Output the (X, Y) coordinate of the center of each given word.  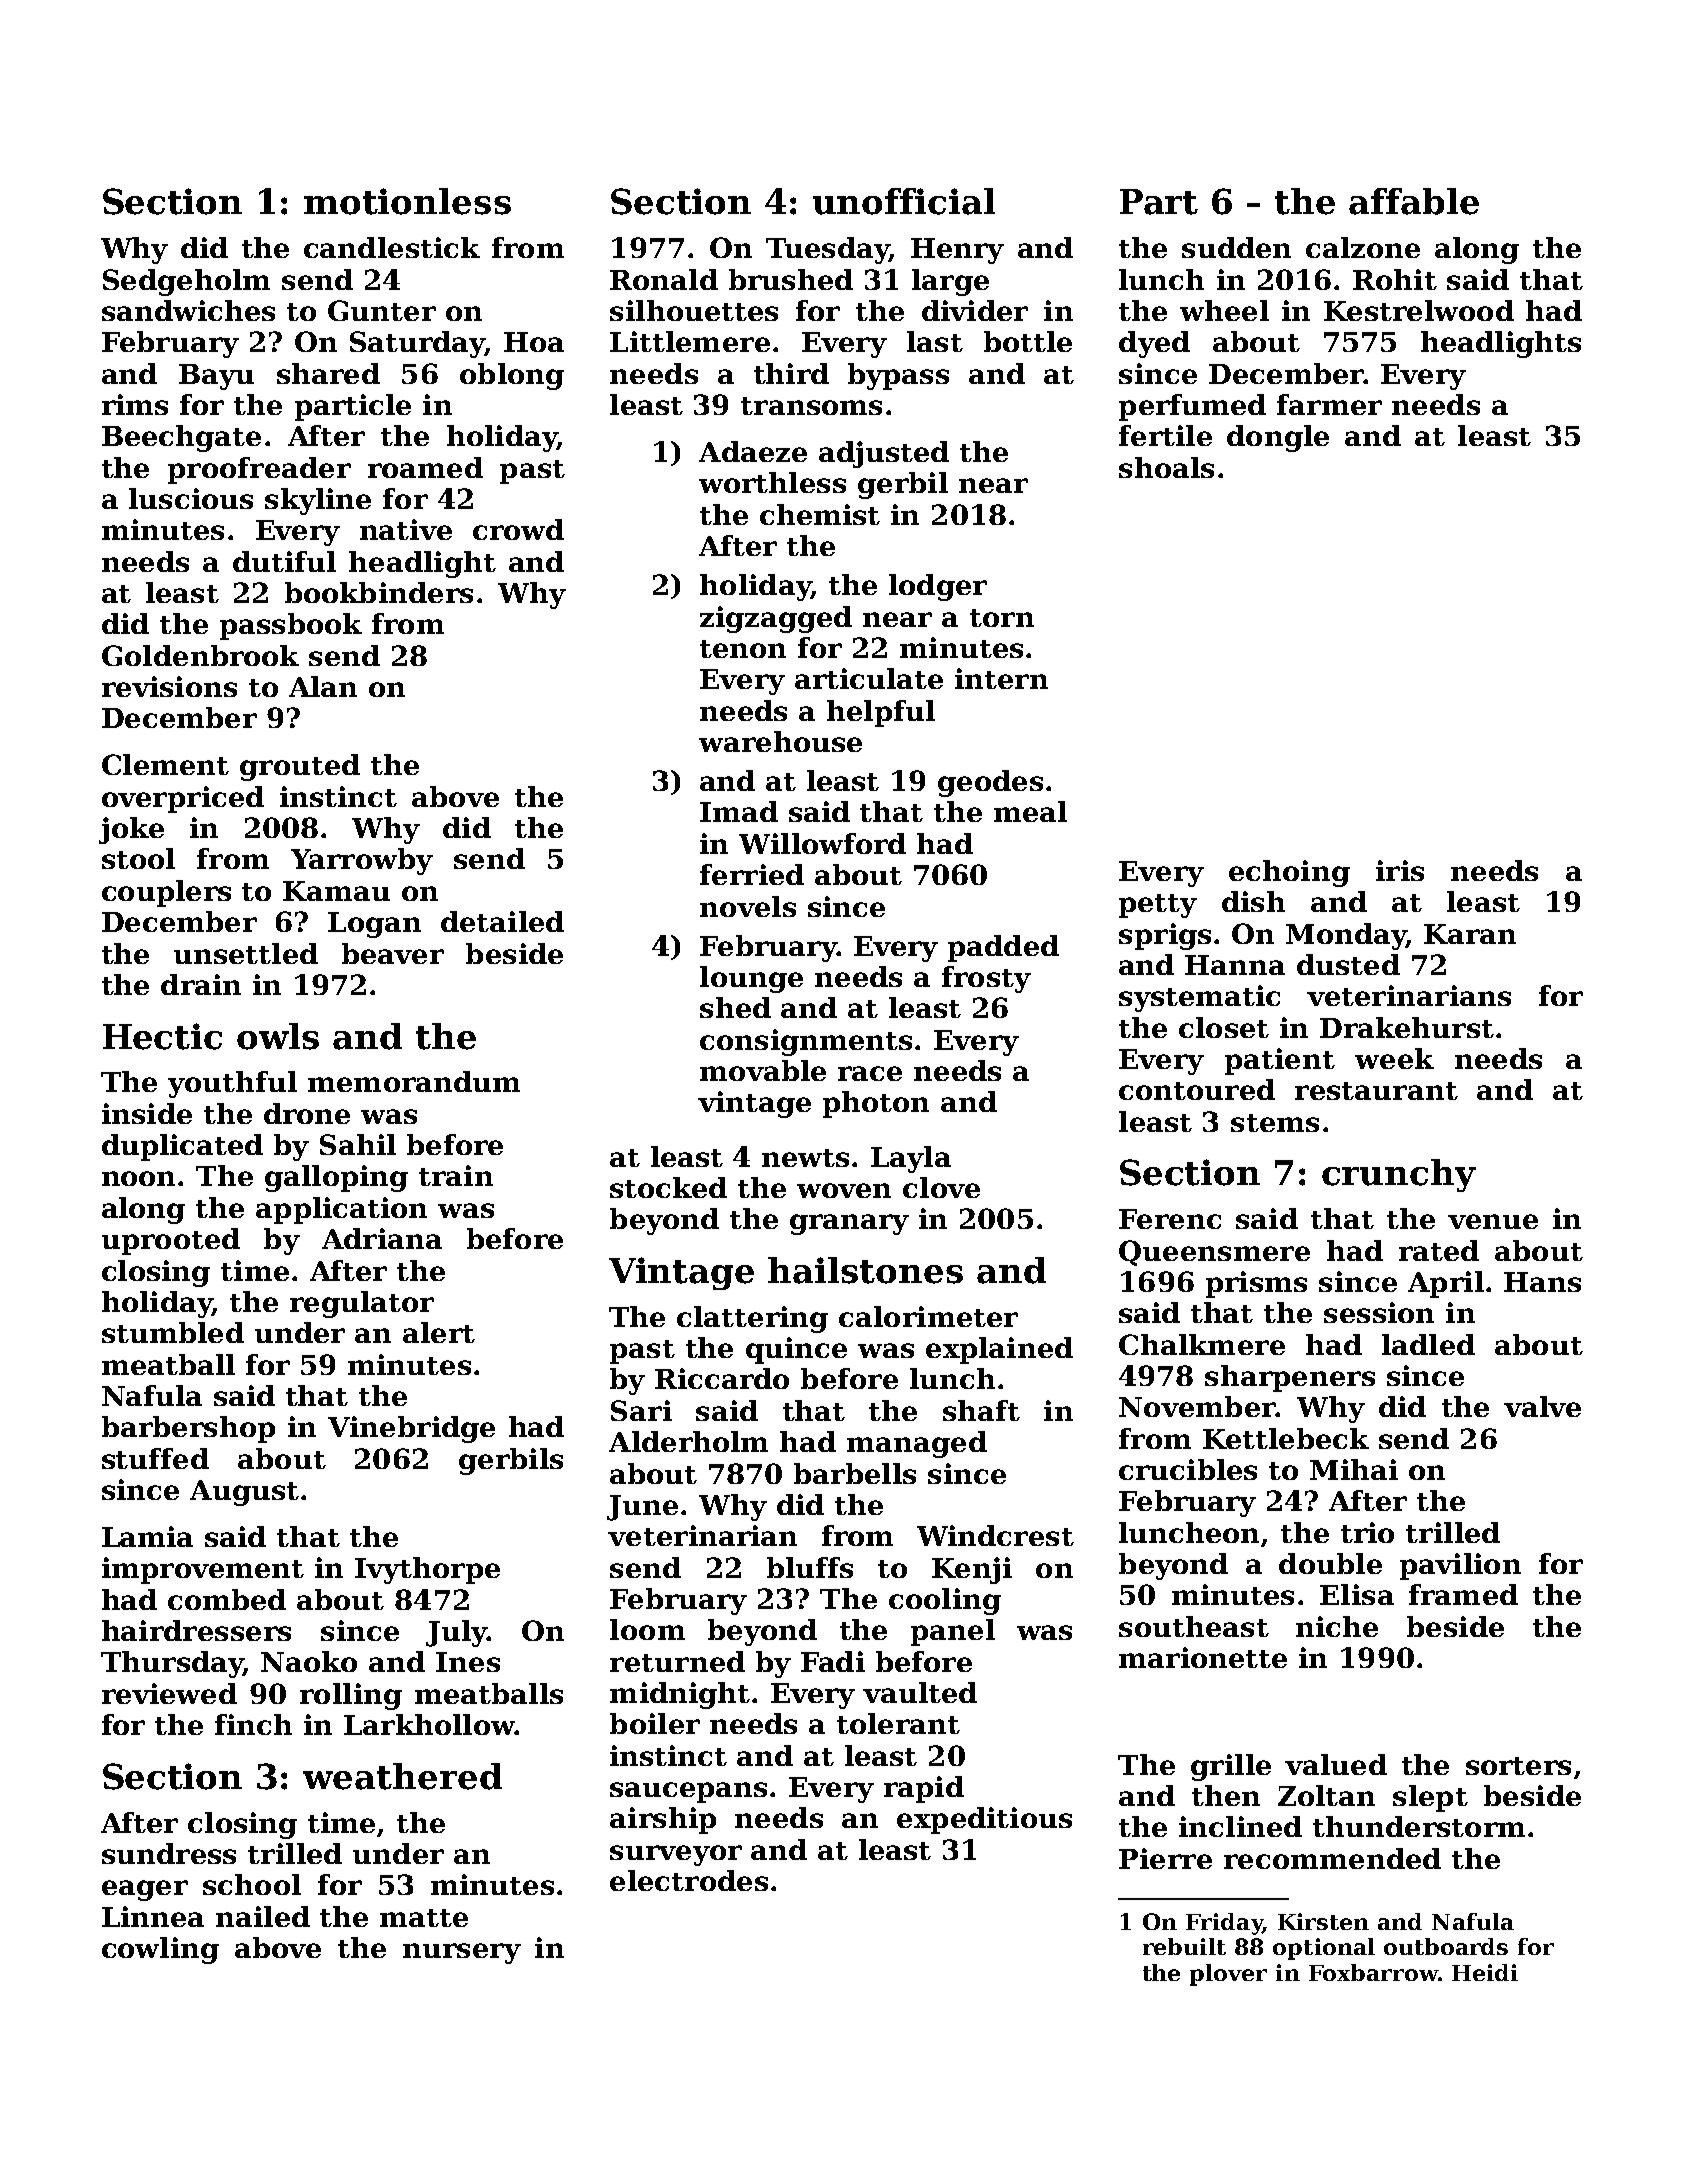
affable (1414, 201)
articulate (869, 678)
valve (1542, 1406)
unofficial (904, 201)
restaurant (1376, 1091)
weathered (402, 1776)
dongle (1278, 438)
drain (201, 984)
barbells (855, 1473)
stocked (668, 1187)
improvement (203, 1570)
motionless (407, 201)
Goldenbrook (200, 655)
